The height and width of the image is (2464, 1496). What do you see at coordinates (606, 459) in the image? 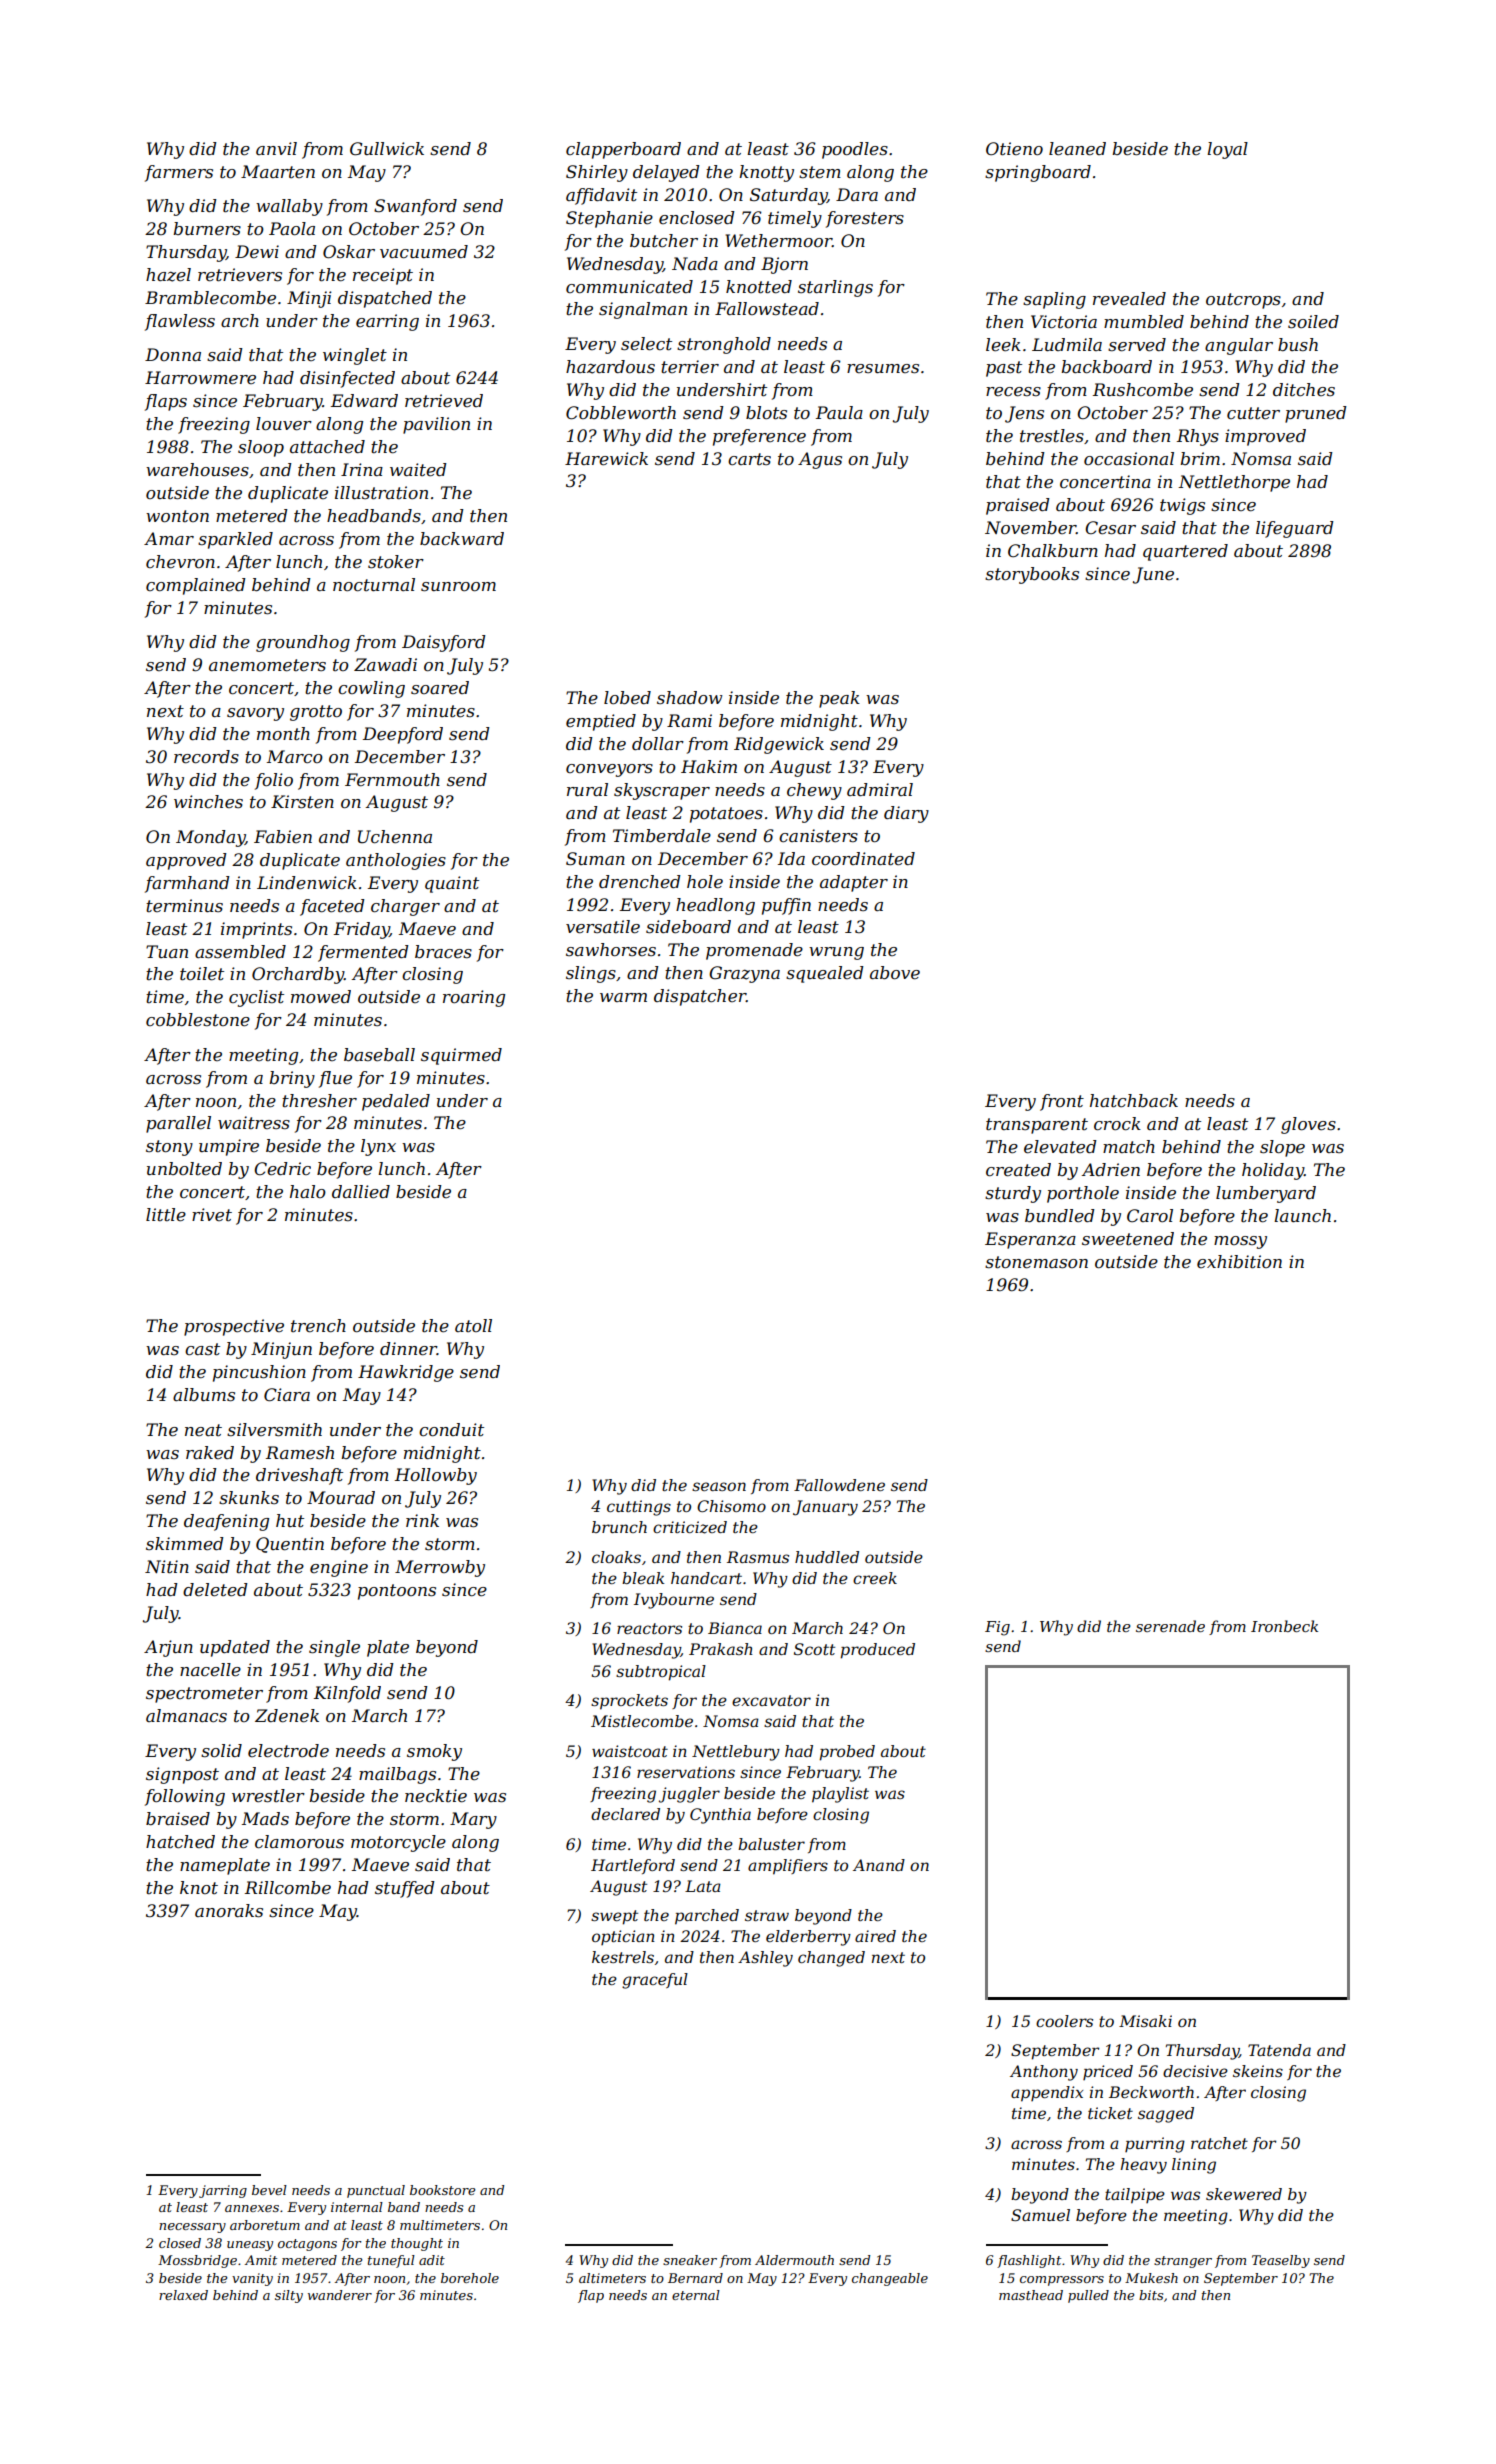
I see `Harewick` at bounding box center [606, 459].
